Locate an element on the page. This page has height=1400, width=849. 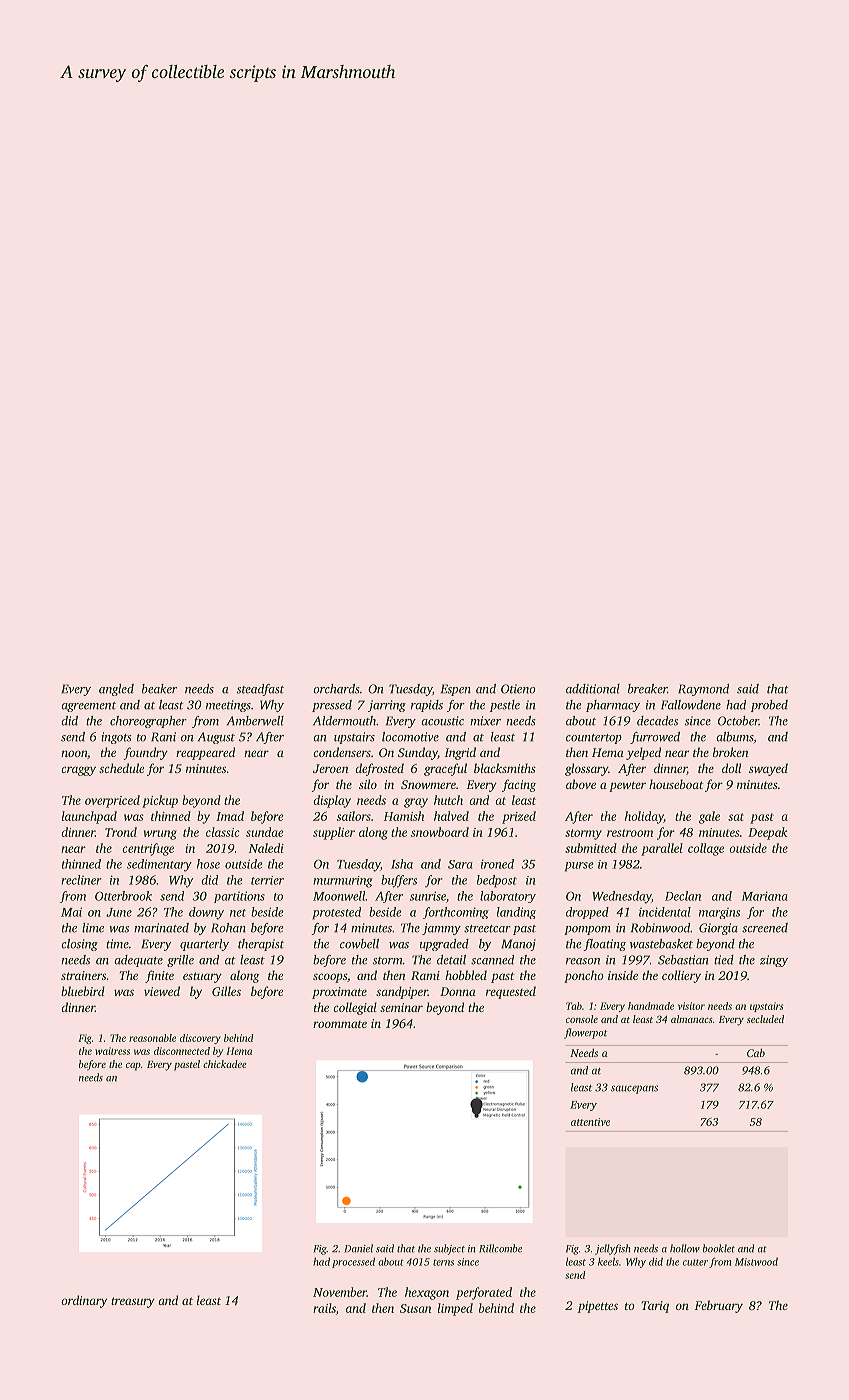
steadfast is located at coordinates (260, 690).
